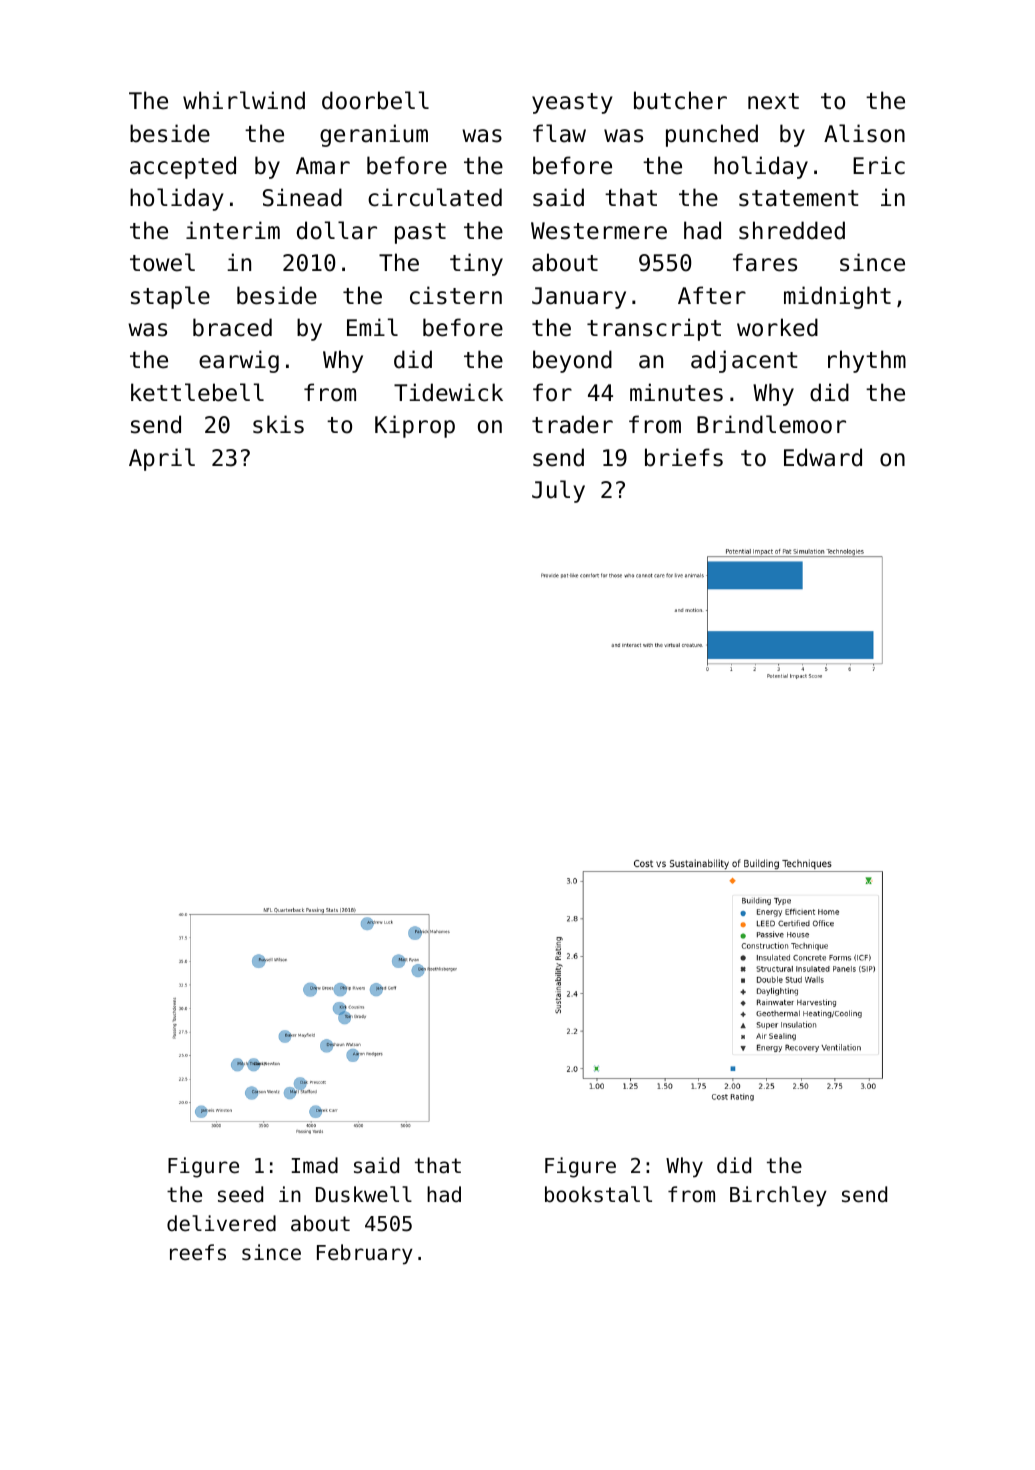 This page has height=1470, width=1035. What do you see at coordinates (183, 167) in the page?
I see `accepted` at bounding box center [183, 167].
